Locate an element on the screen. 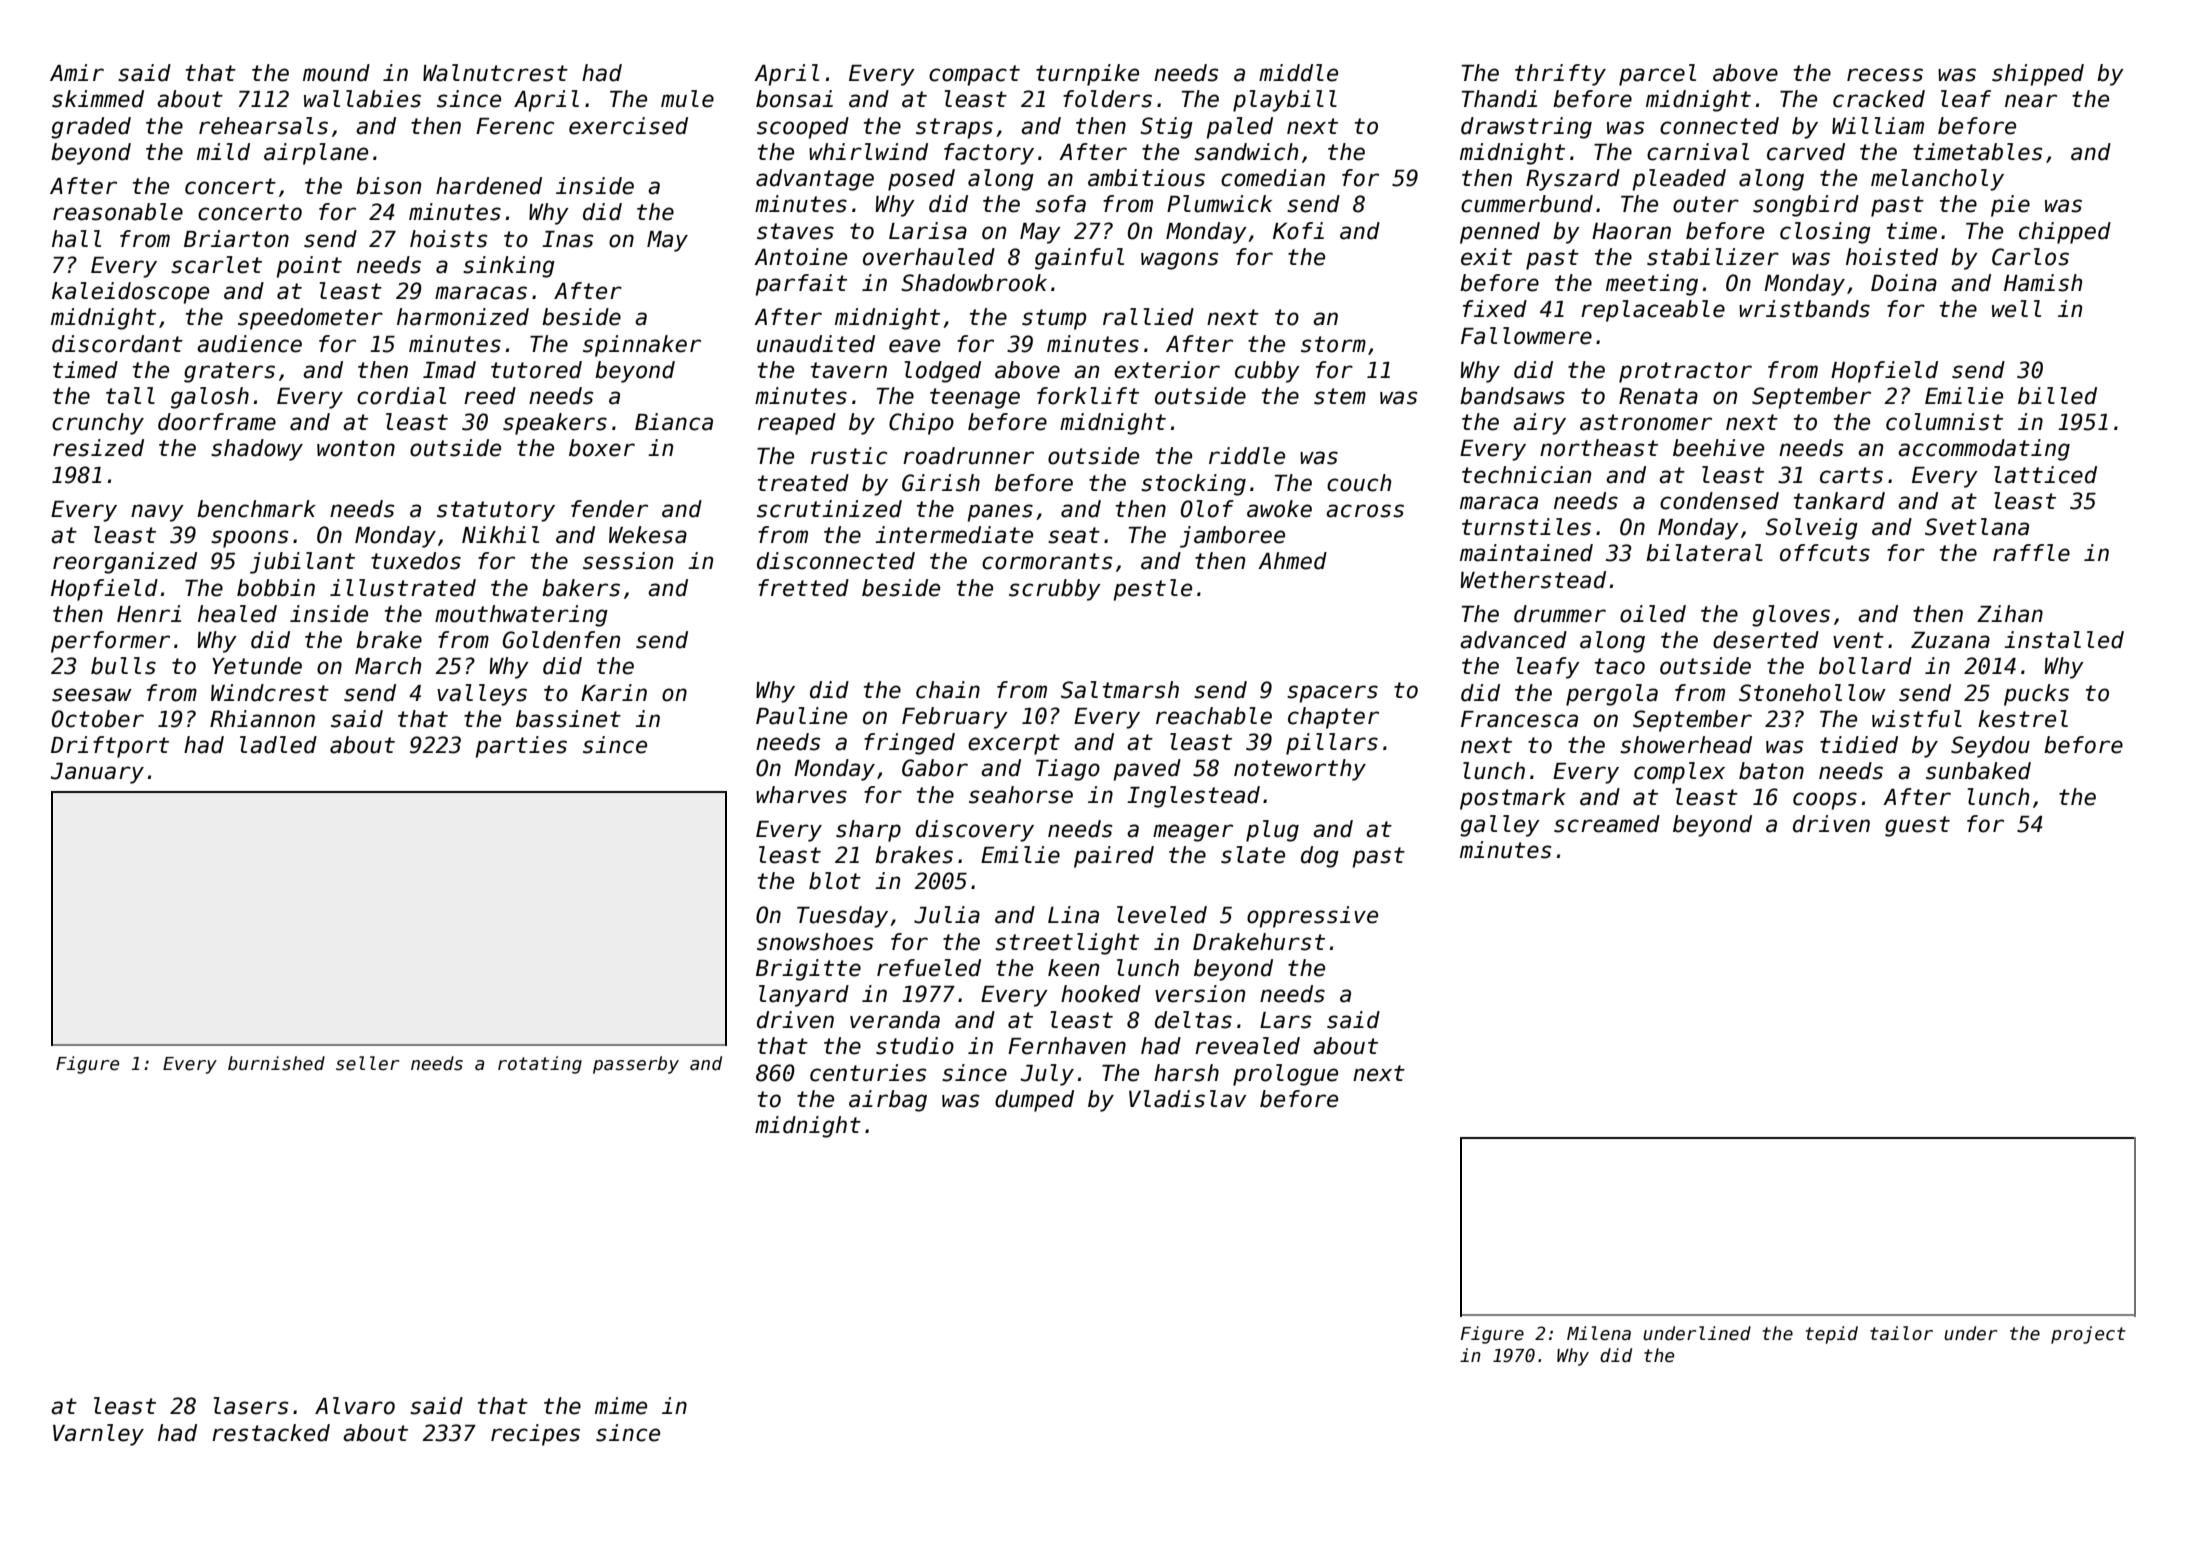 The height and width of the screenshot is (1547, 2187). middle is located at coordinates (1298, 73).
